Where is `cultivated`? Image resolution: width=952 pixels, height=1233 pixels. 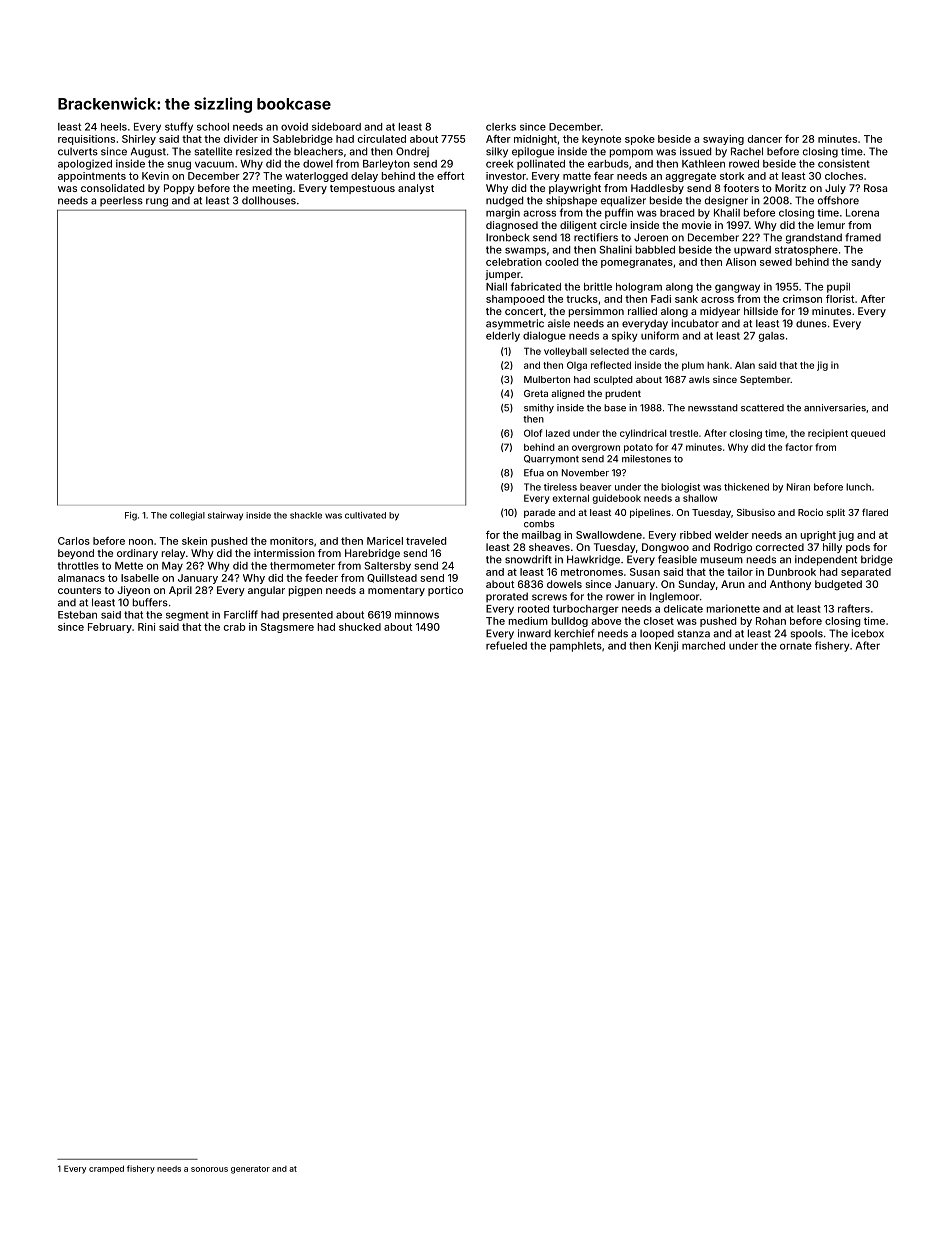 cultivated is located at coordinates (365, 515).
